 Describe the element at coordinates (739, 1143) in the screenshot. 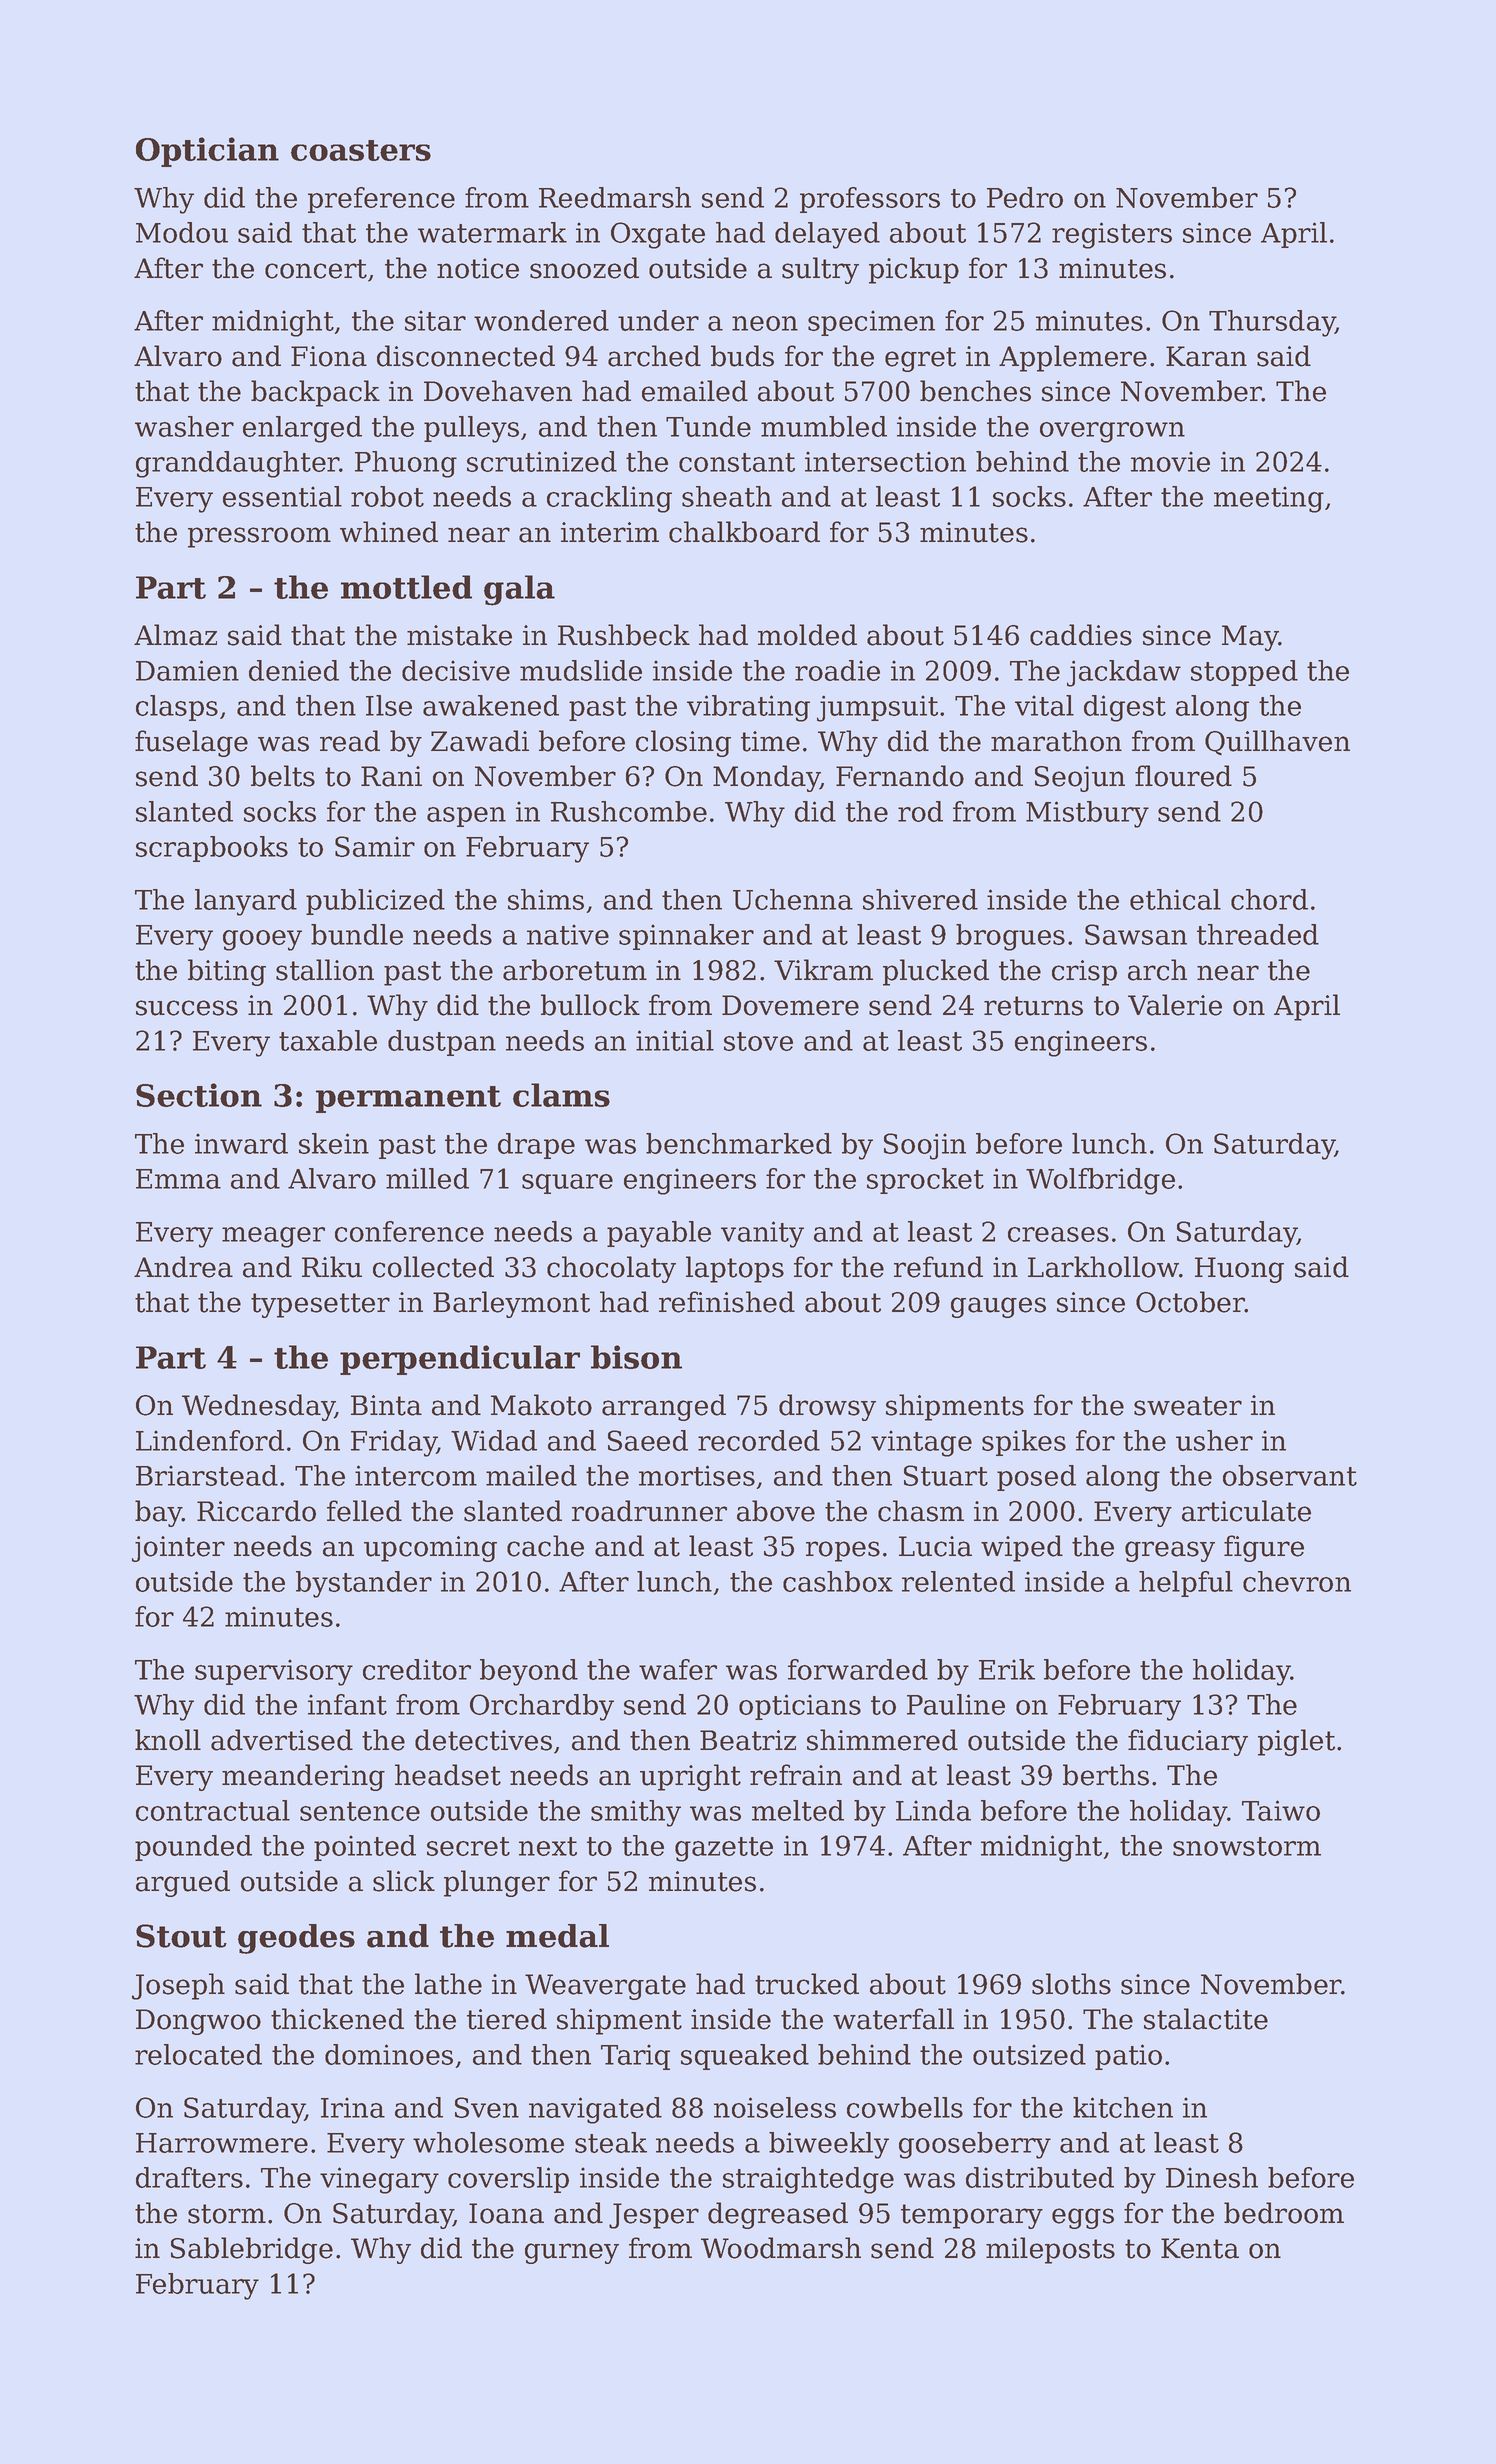

I see `benchmarked` at that location.
